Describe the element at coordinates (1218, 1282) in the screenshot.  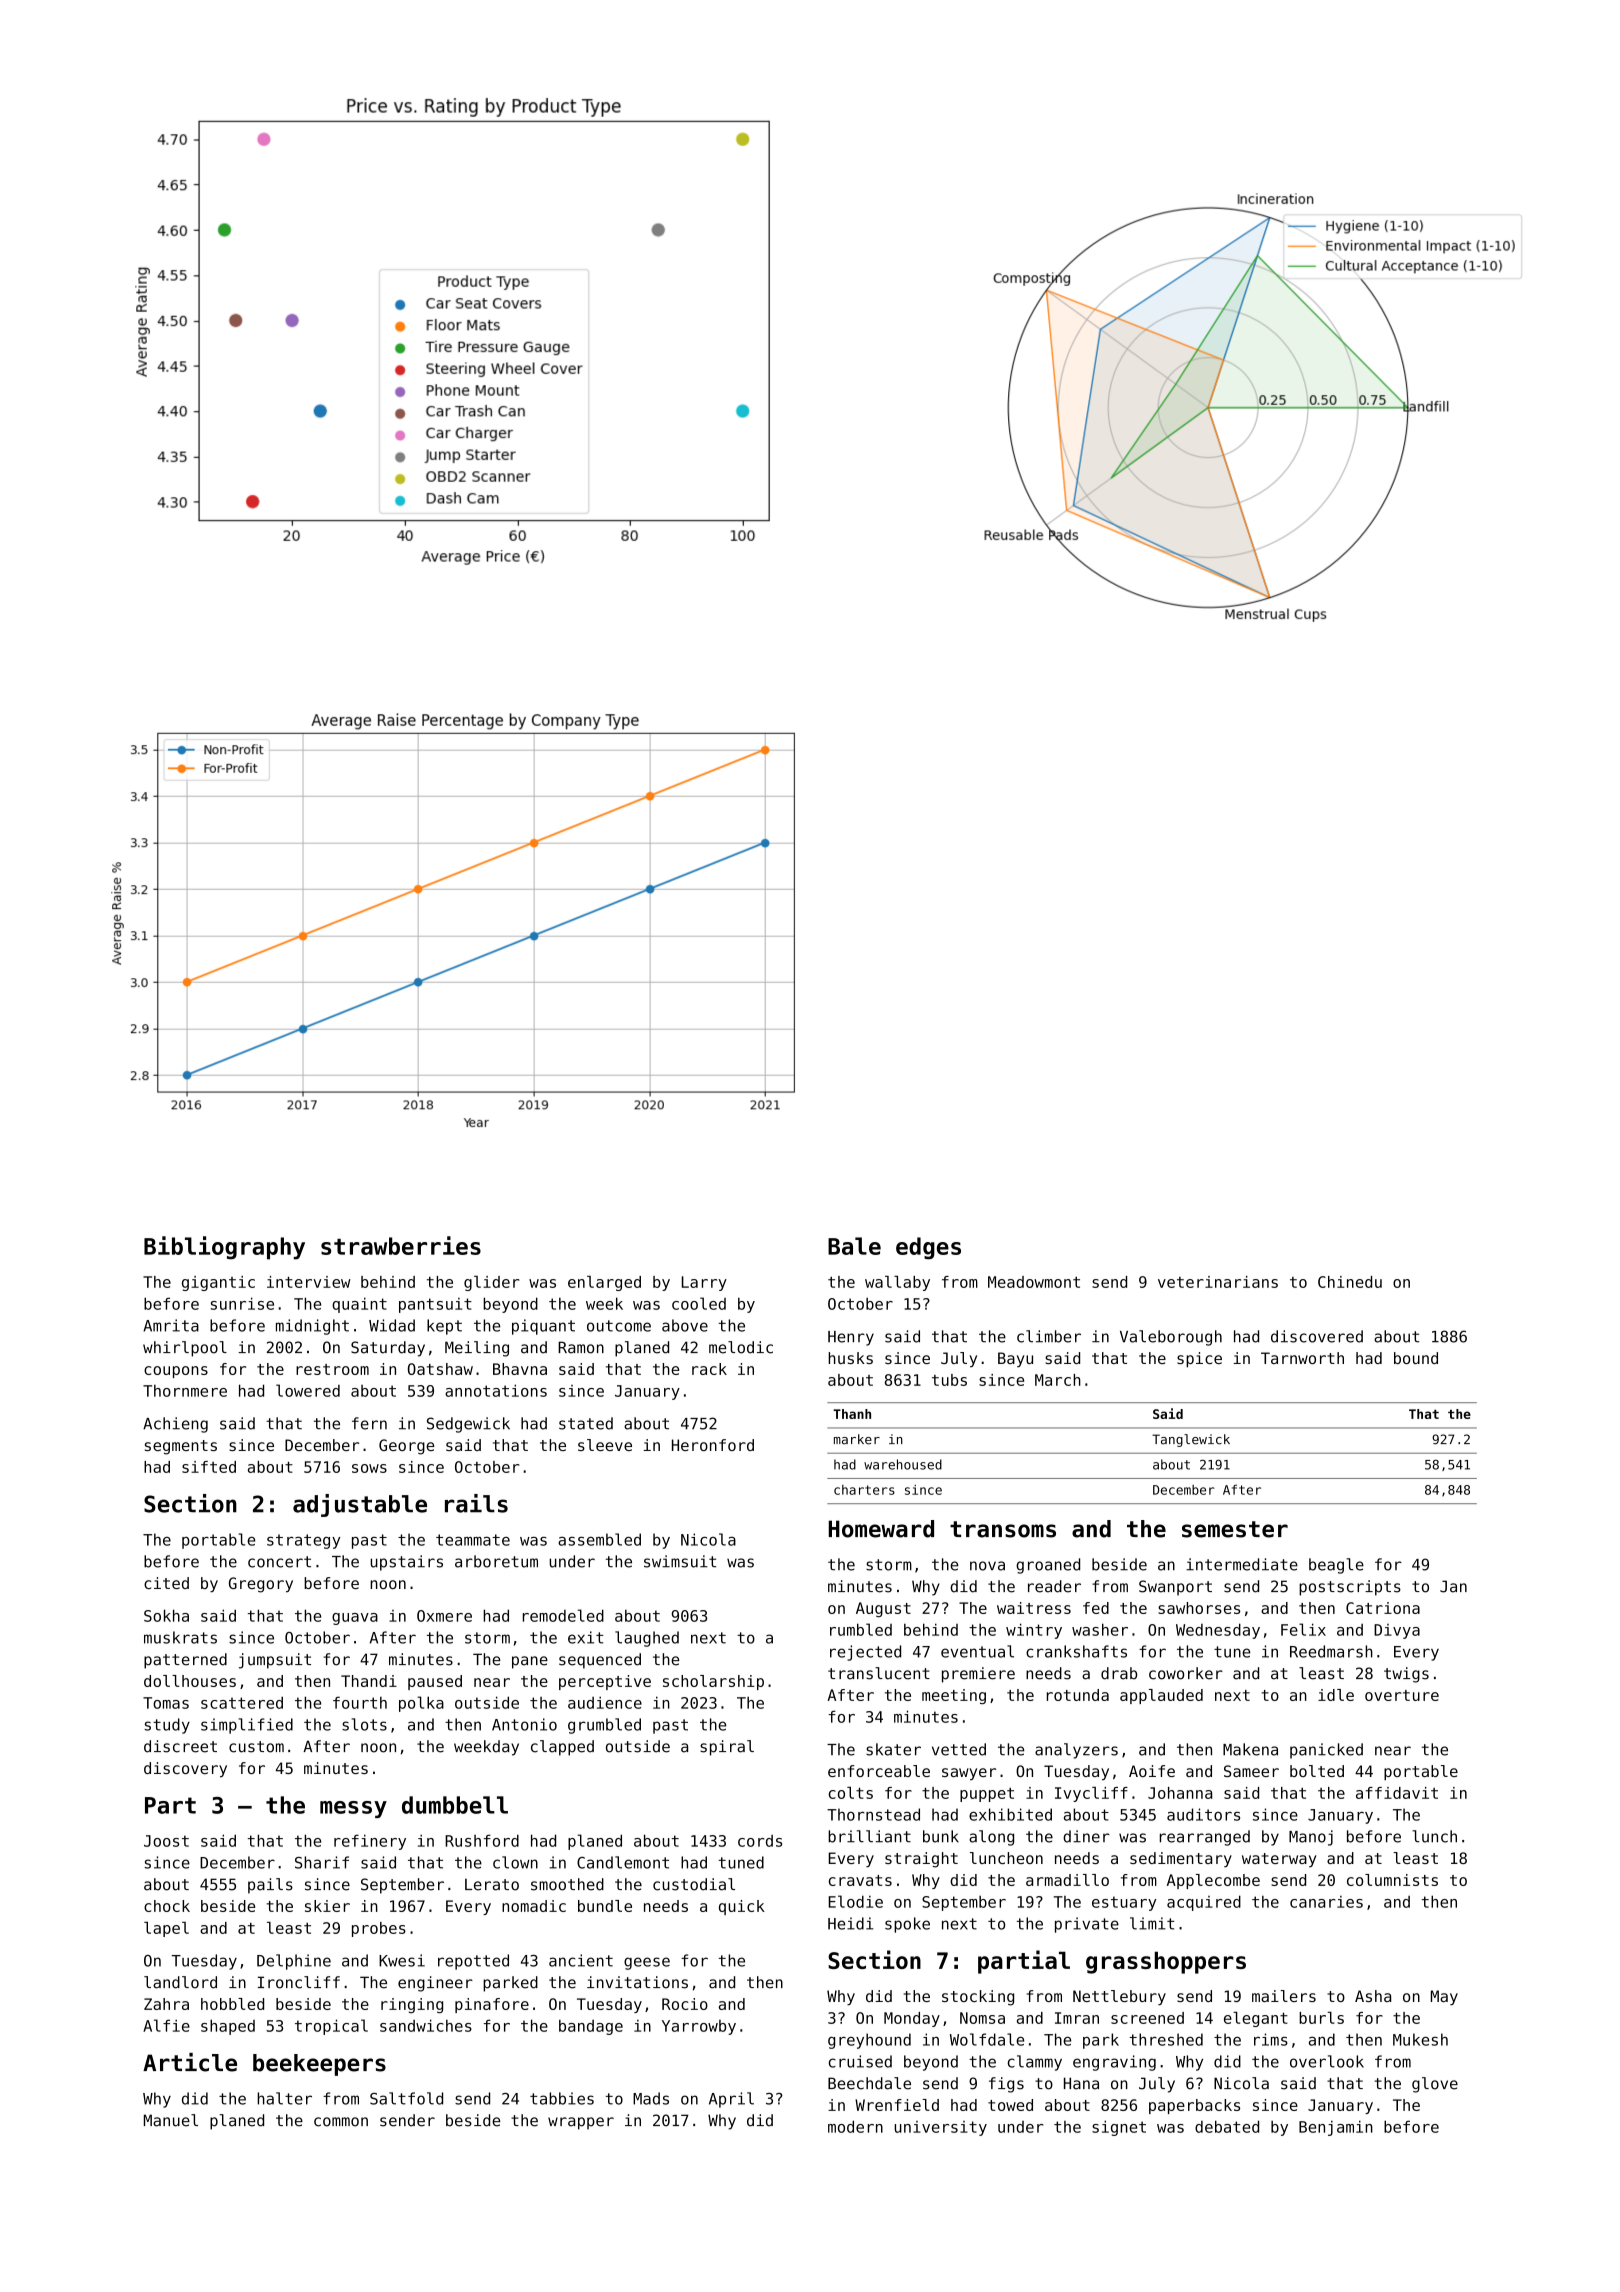
I see `veterinarians` at that location.
